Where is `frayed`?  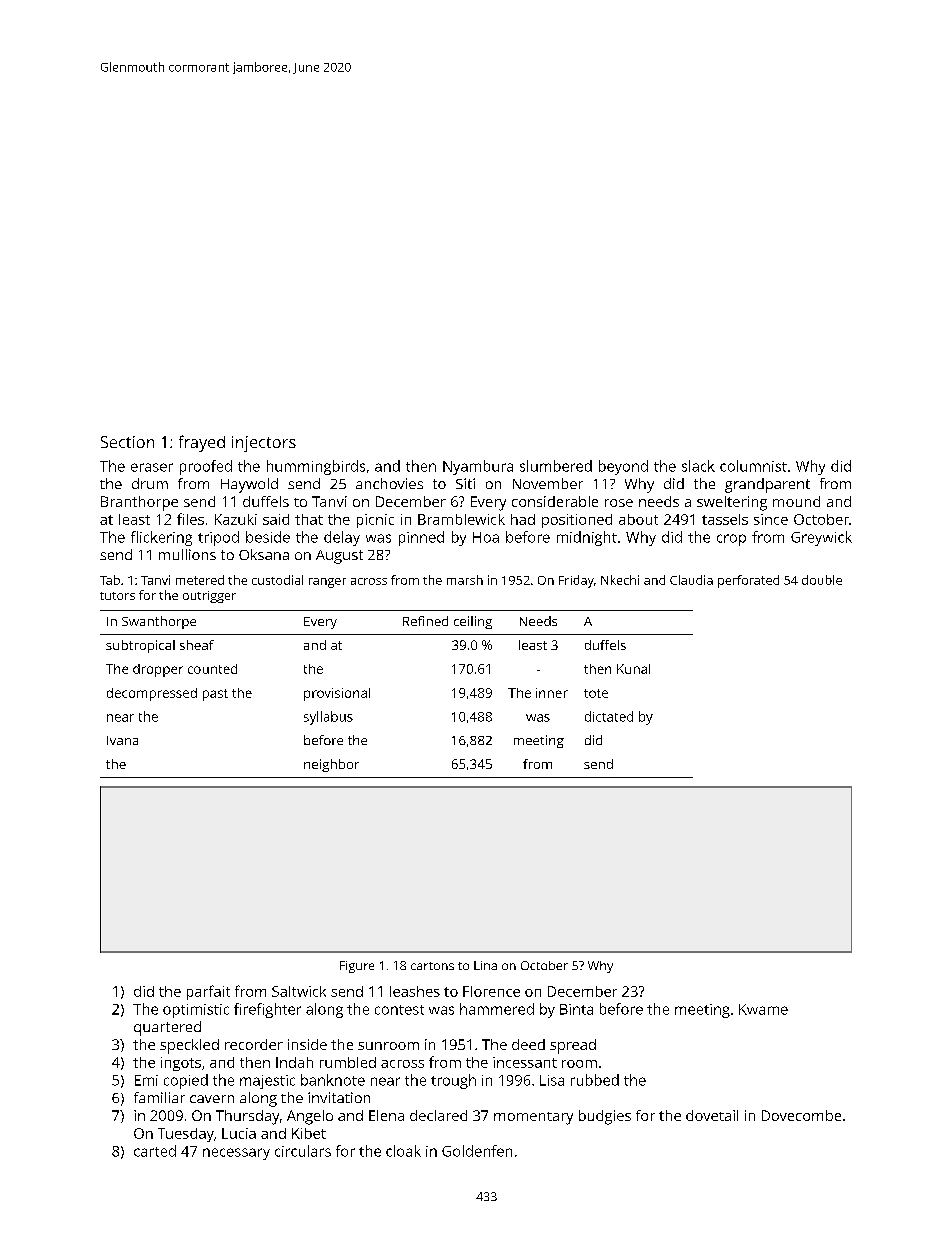 frayed is located at coordinates (202, 443).
